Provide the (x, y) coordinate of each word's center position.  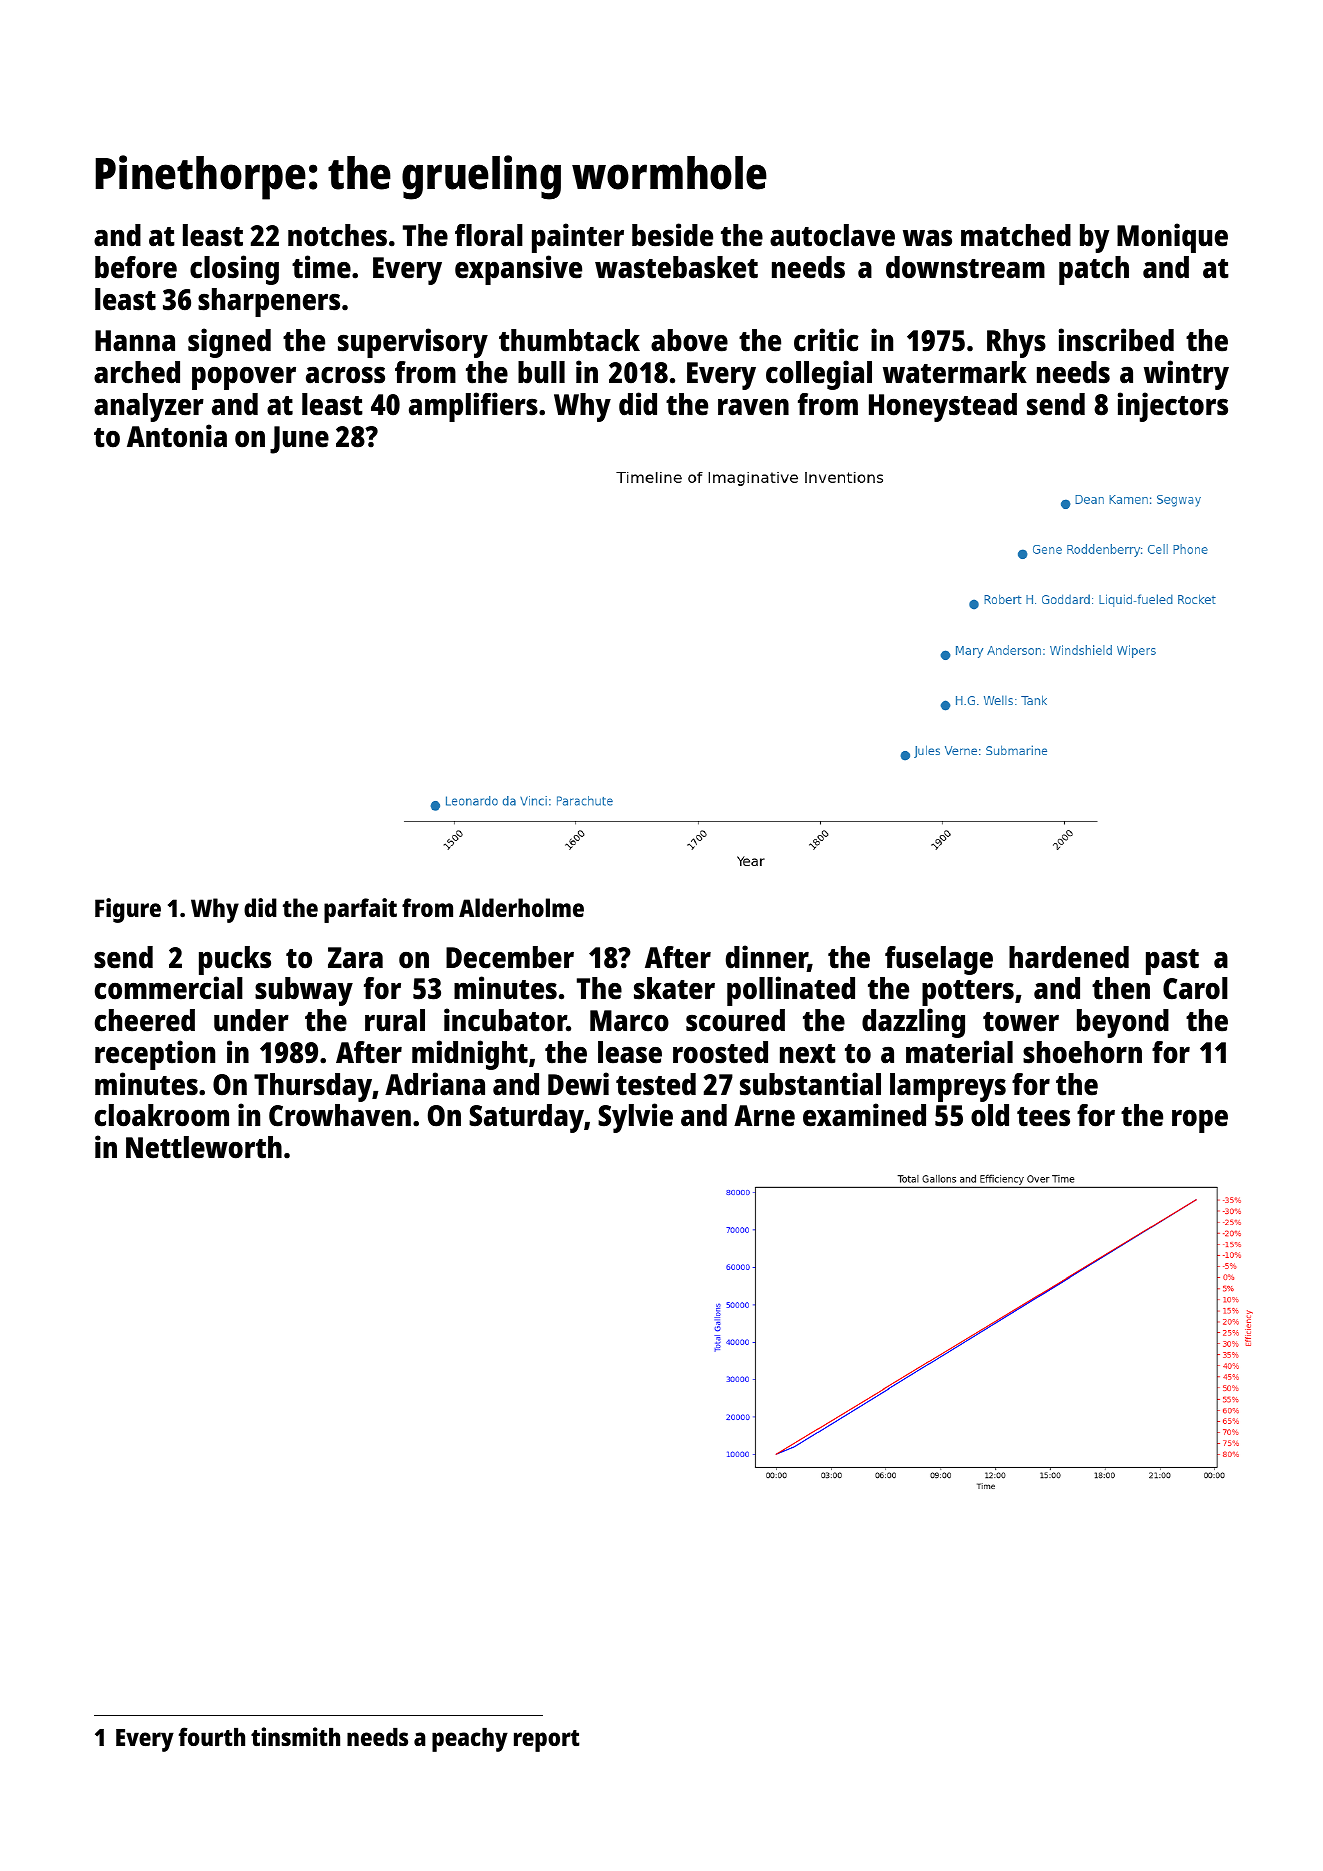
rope (1200, 1121)
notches (337, 235)
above (689, 340)
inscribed (1116, 340)
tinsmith (295, 1736)
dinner (767, 958)
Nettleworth (204, 1147)
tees (1043, 1117)
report (546, 1741)
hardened (1069, 957)
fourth (212, 1736)
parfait (360, 910)
